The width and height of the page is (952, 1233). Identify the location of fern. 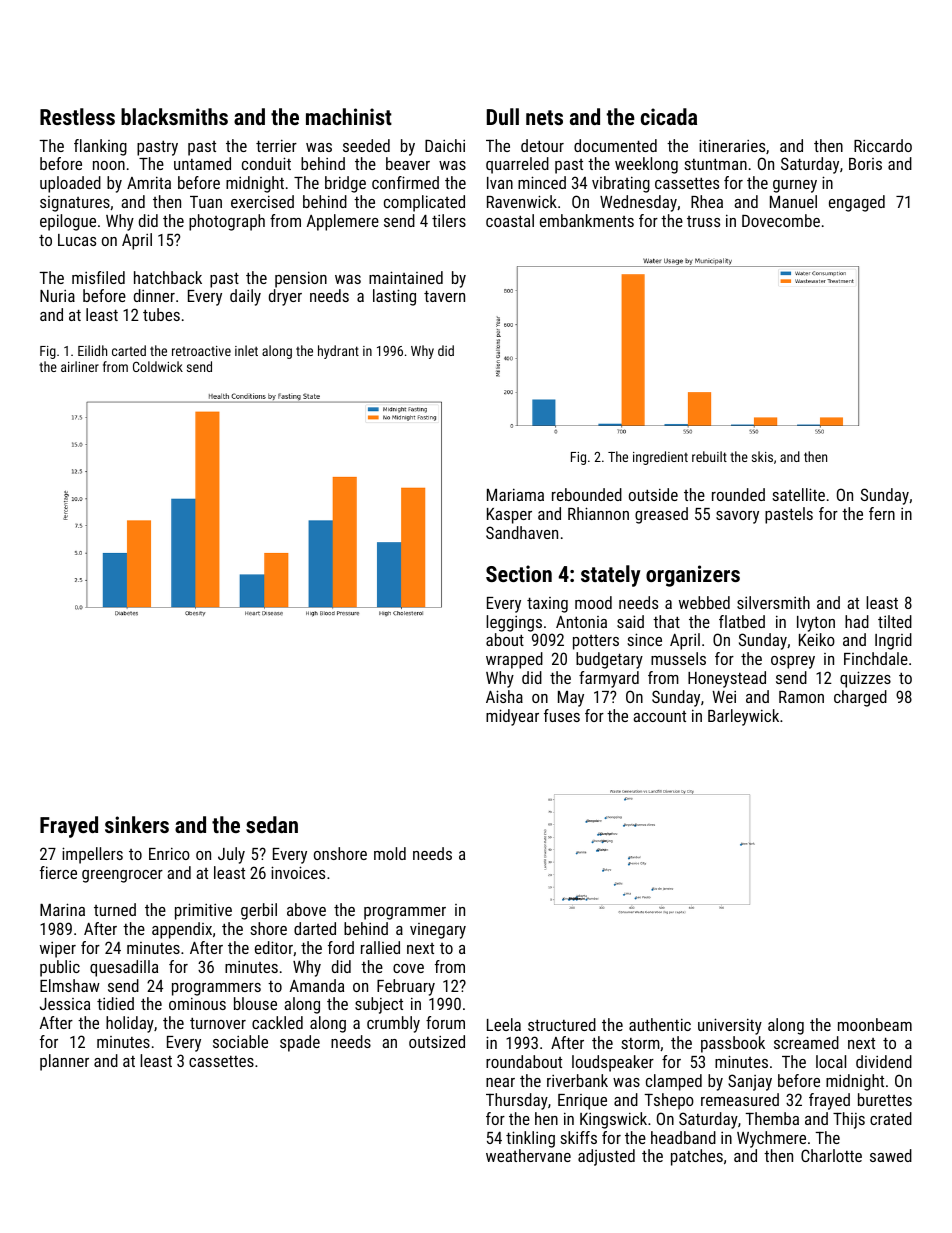
(882, 513).
